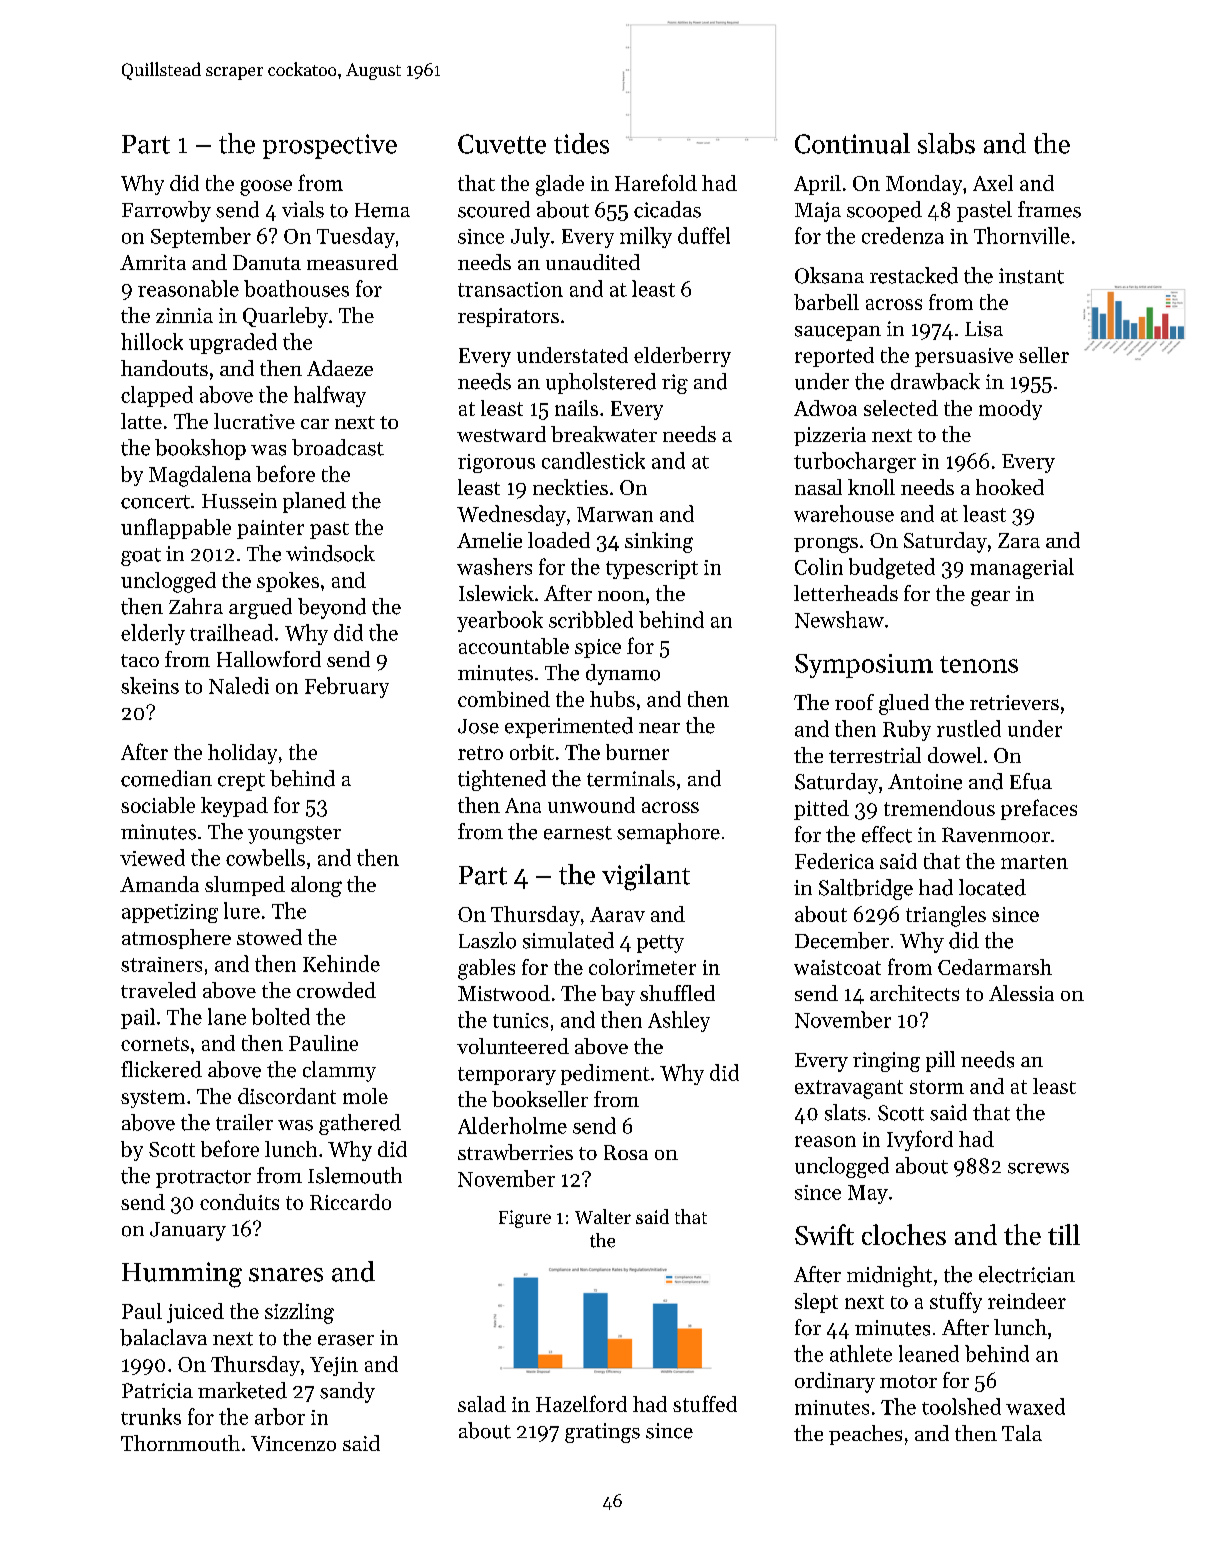  What do you see at coordinates (157, 396) in the screenshot?
I see `clapped` at bounding box center [157, 396].
